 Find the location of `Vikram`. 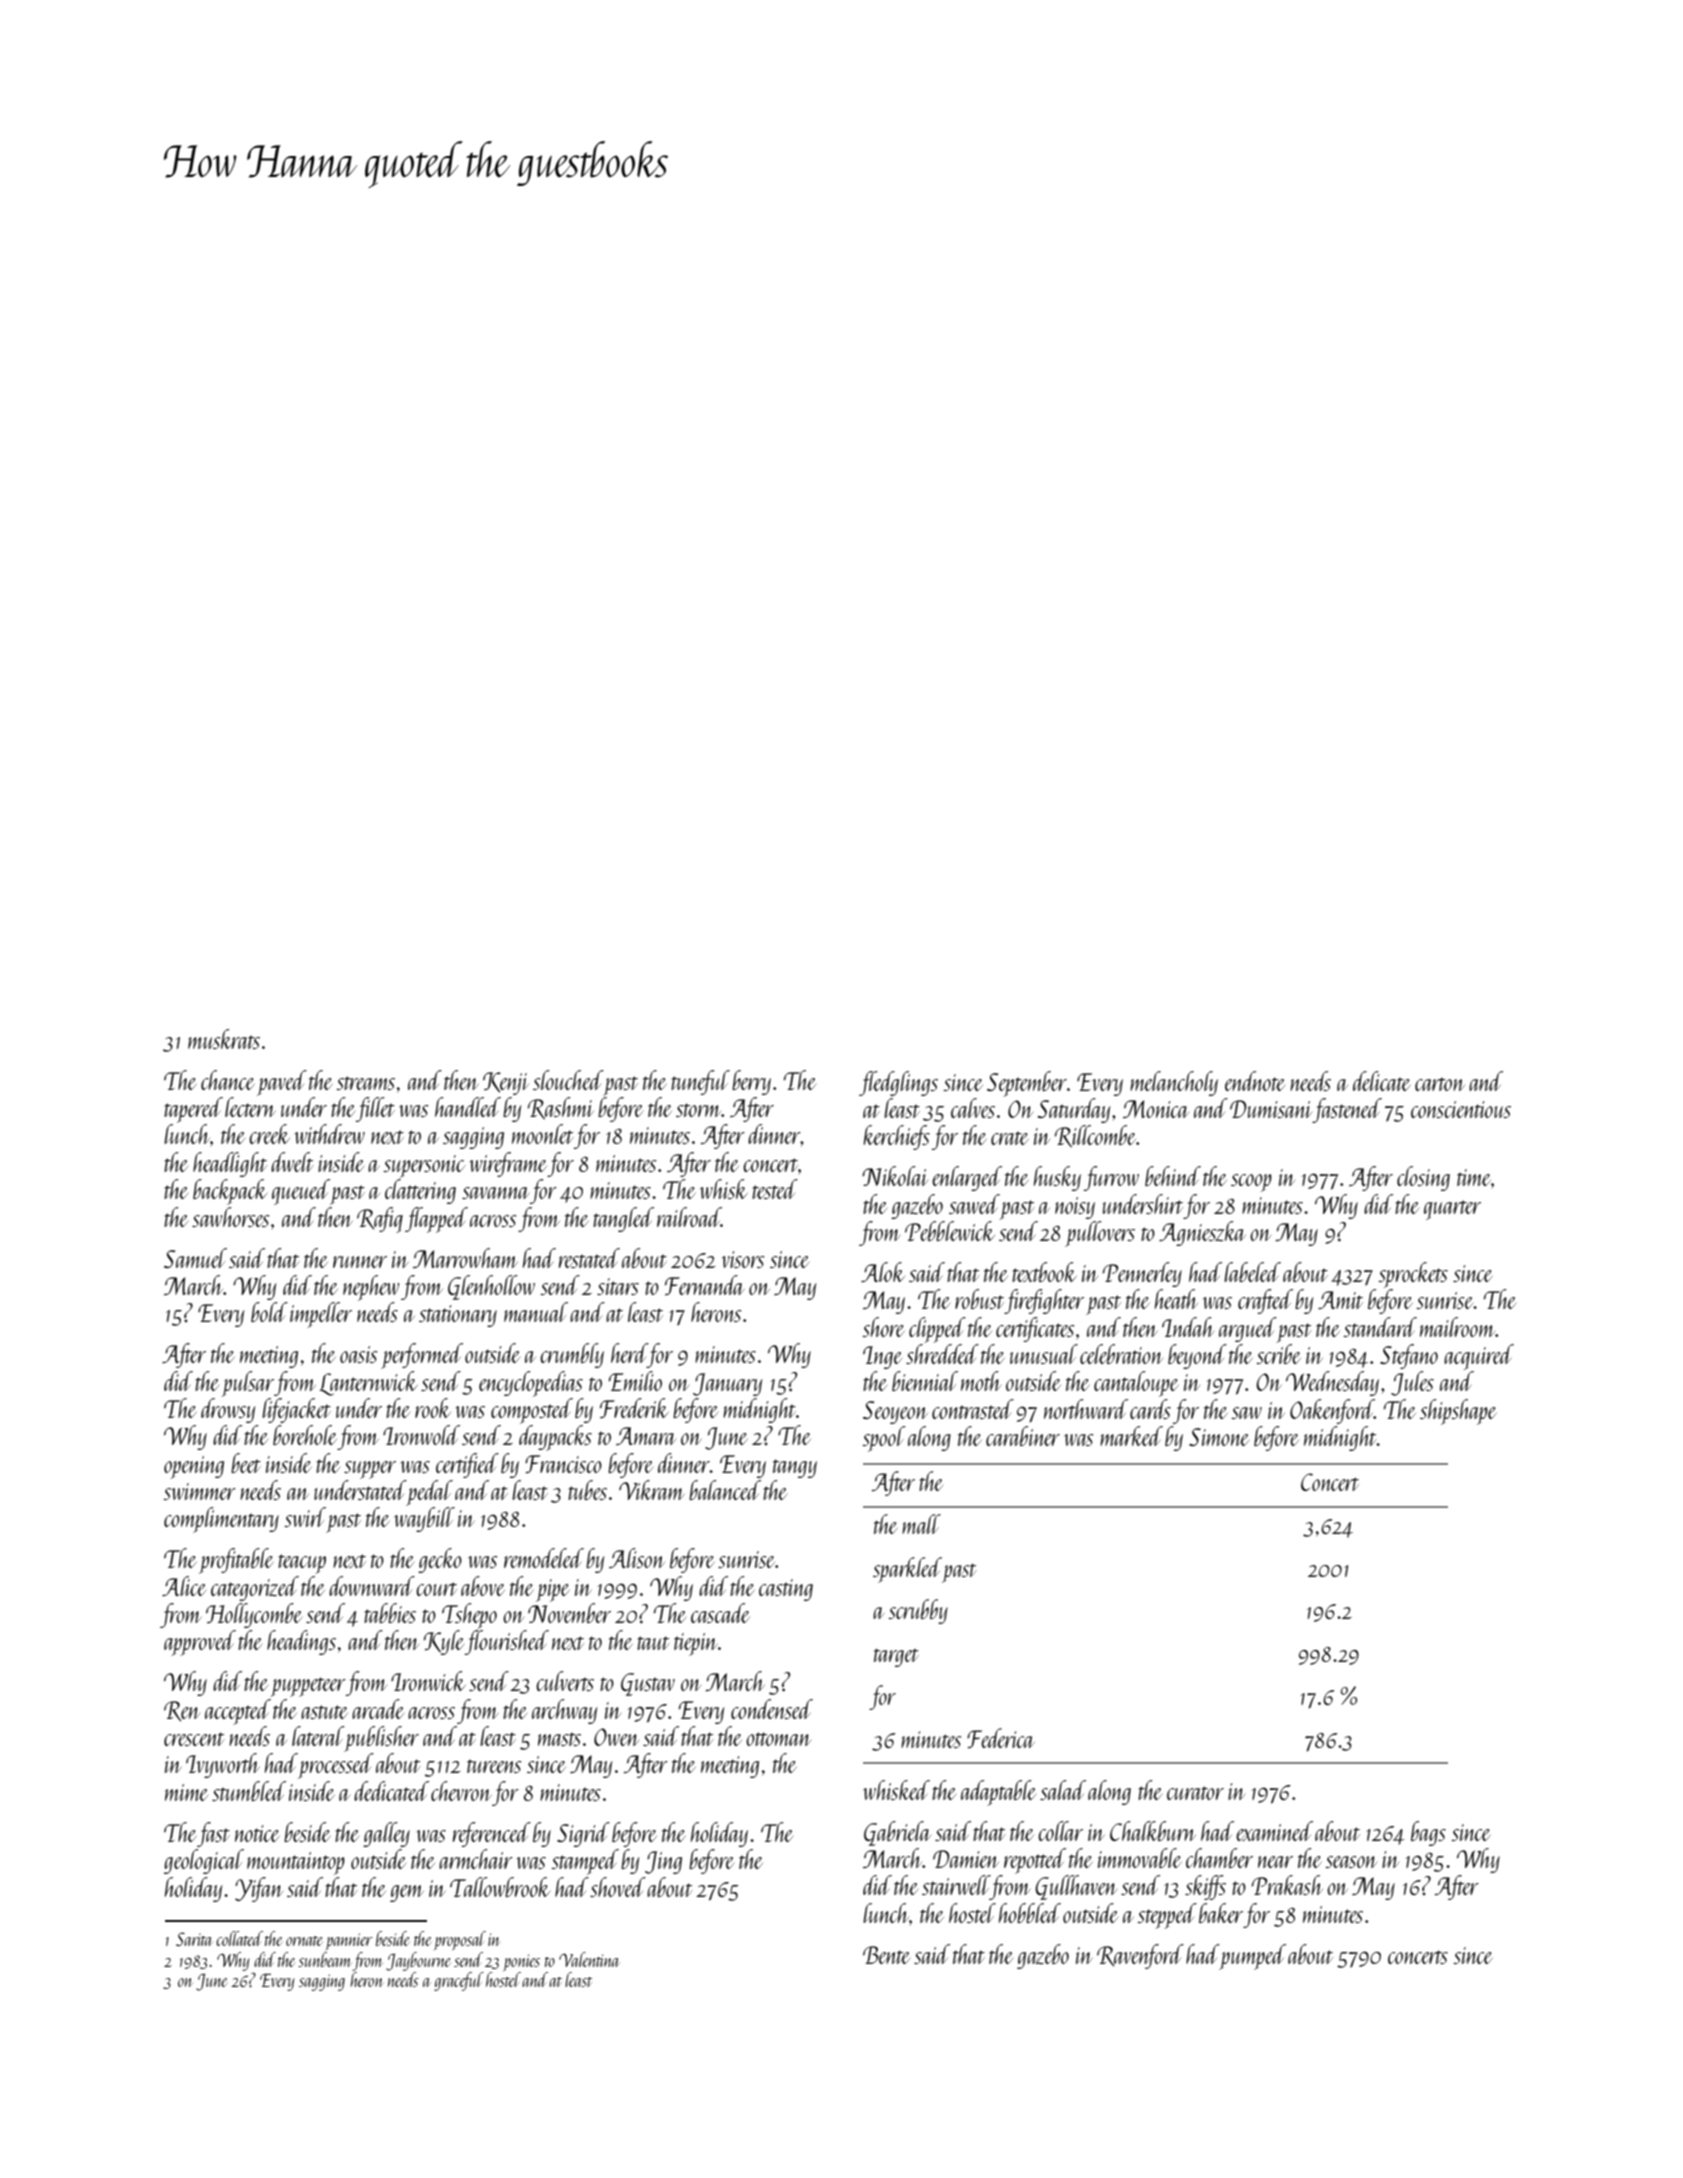

Vikram is located at coordinates (651, 1490).
